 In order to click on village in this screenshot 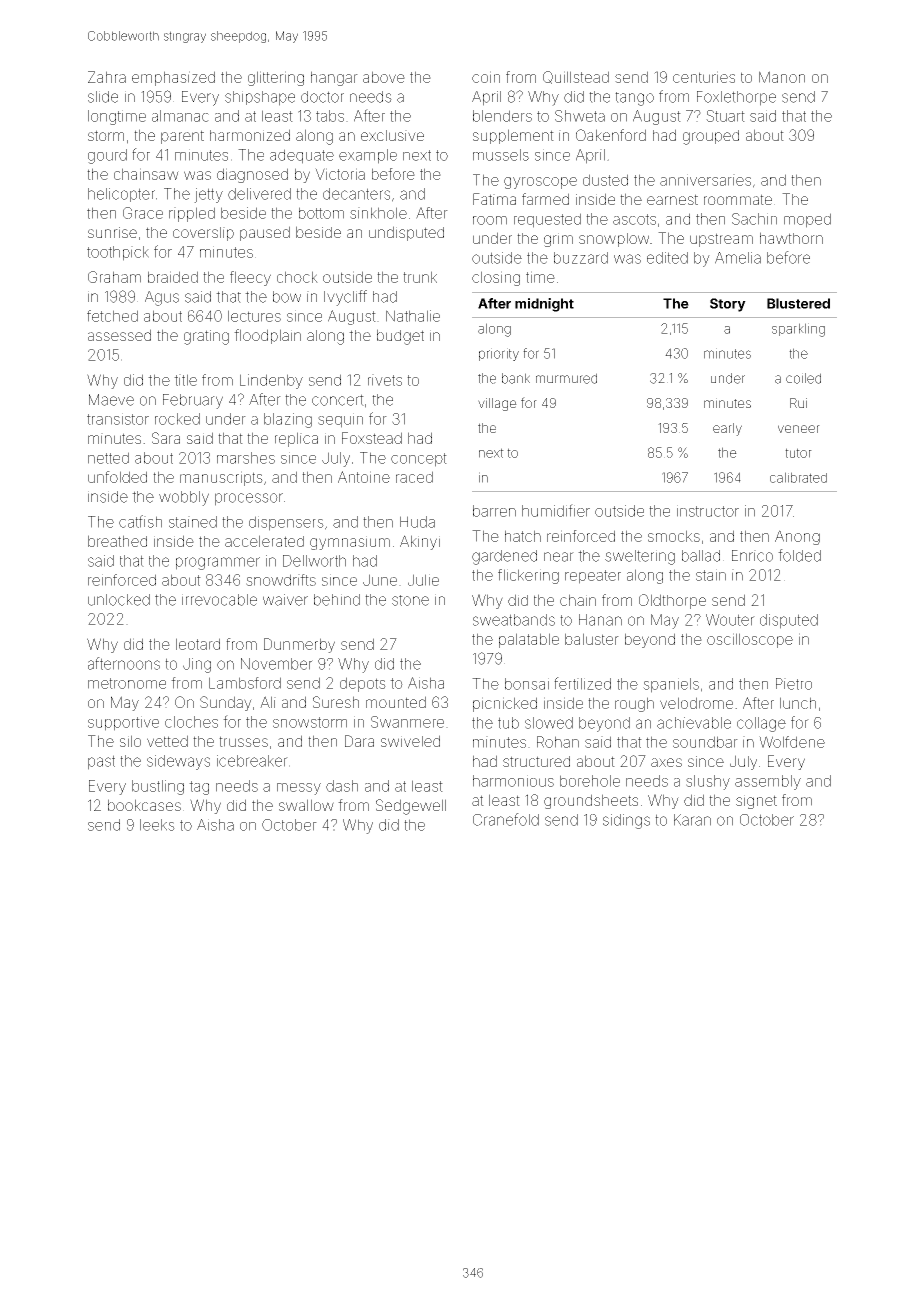, I will do `click(497, 404)`.
